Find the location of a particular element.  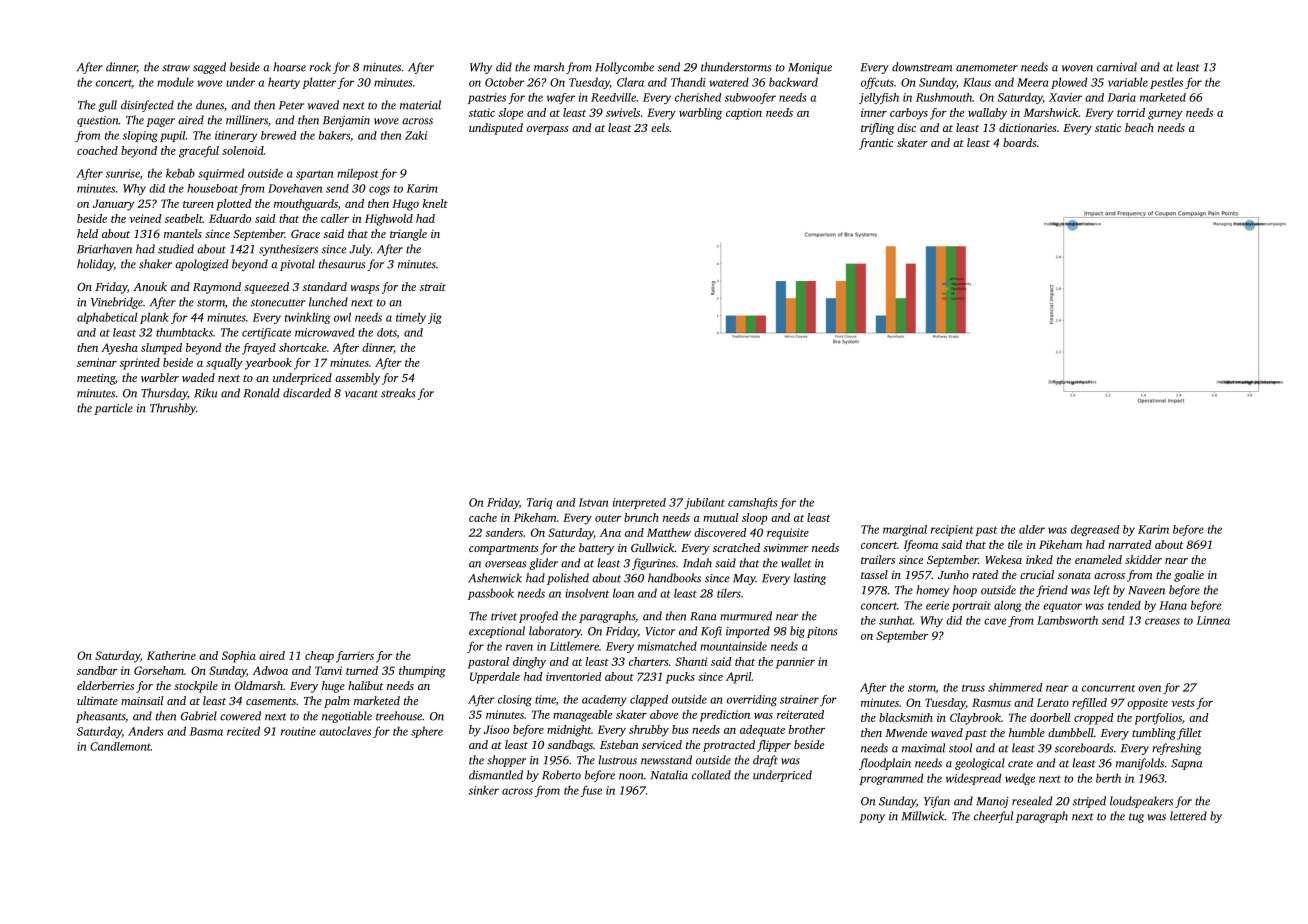

coached is located at coordinates (97, 150).
